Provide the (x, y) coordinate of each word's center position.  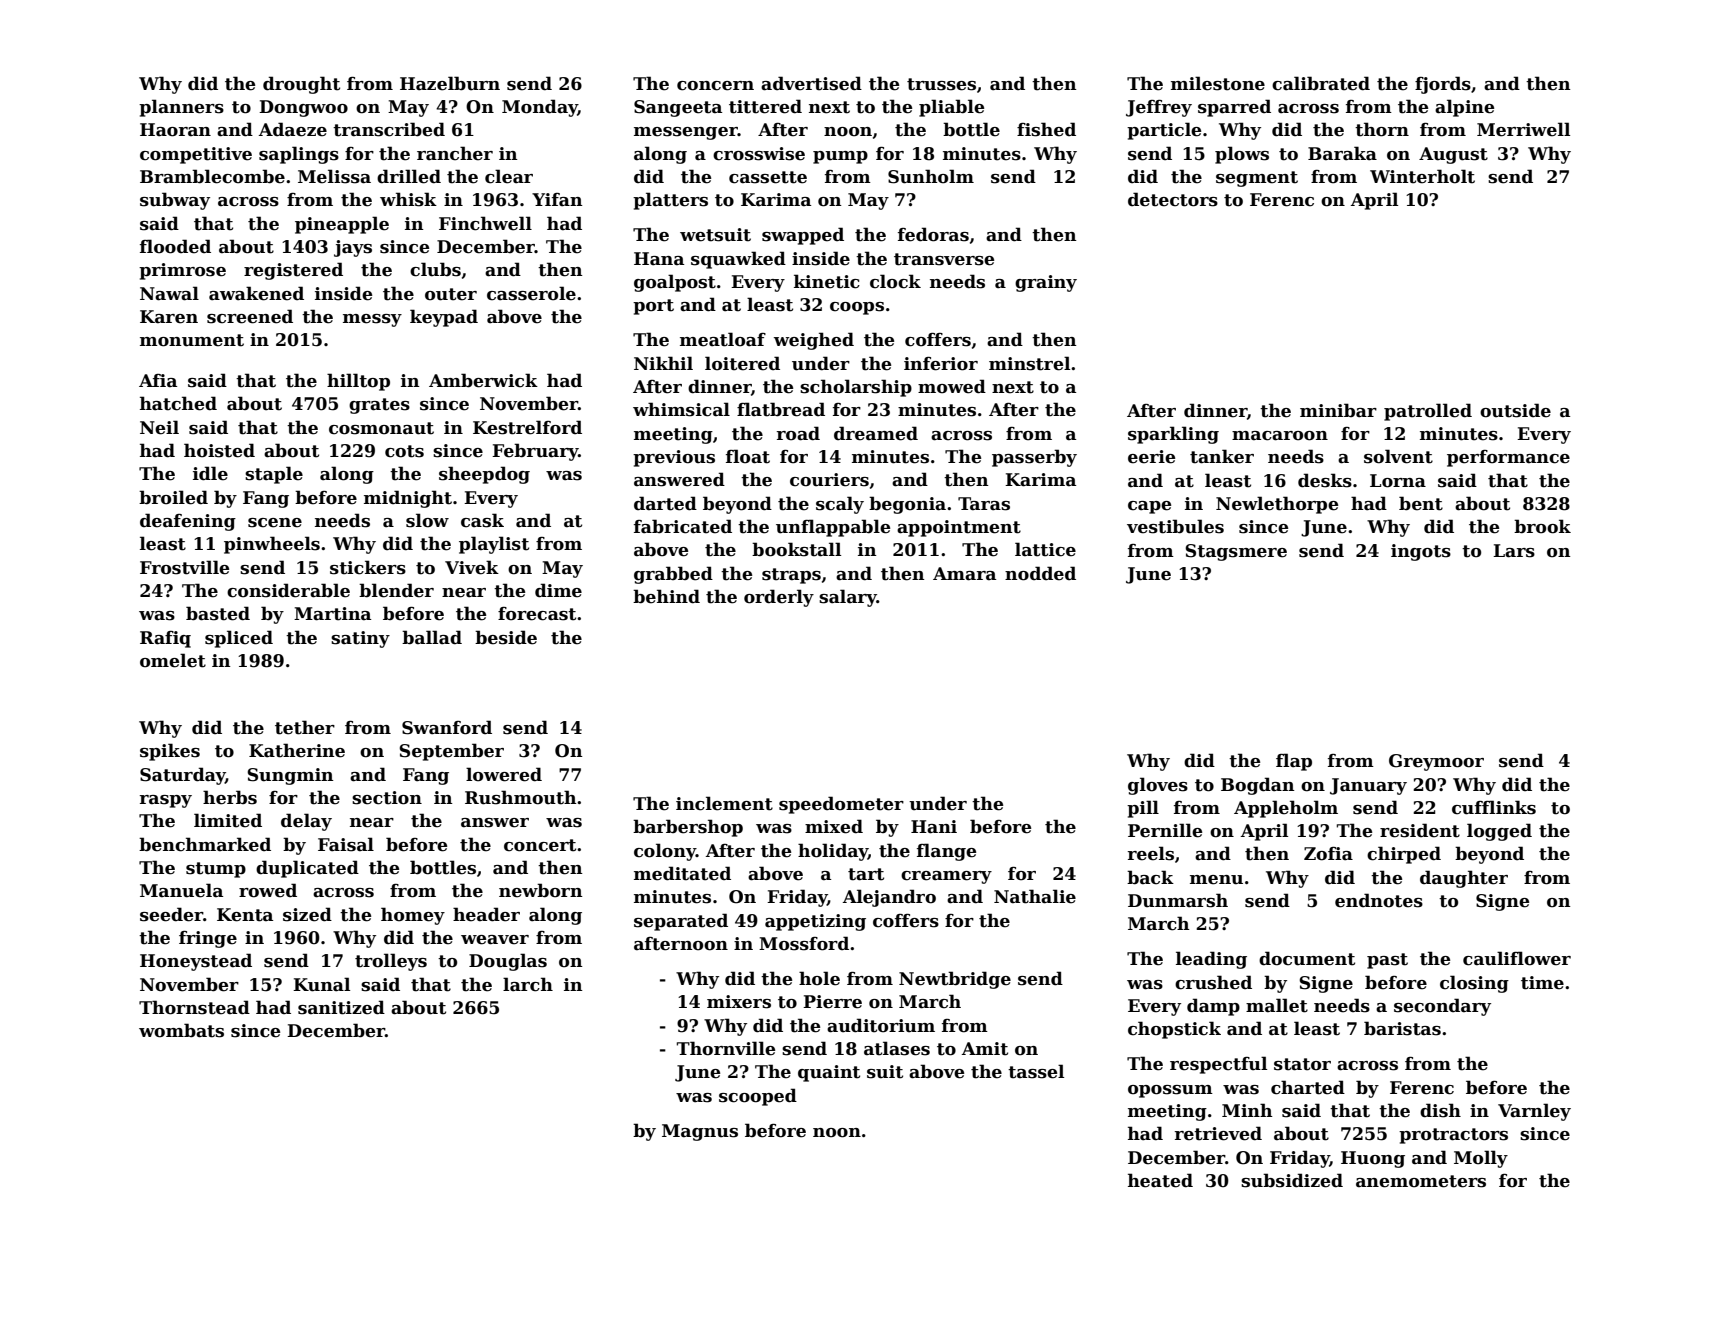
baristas (1402, 1028)
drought (301, 85)
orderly (779, 598)
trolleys (391, 962)
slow (427, 520)
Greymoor (1436, 762)
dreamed (876, 433)
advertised (811, 83)
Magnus (700, 1132)
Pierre (832, 1002)
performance (1508, 458)
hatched (178, 403)
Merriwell (1523, 129)
